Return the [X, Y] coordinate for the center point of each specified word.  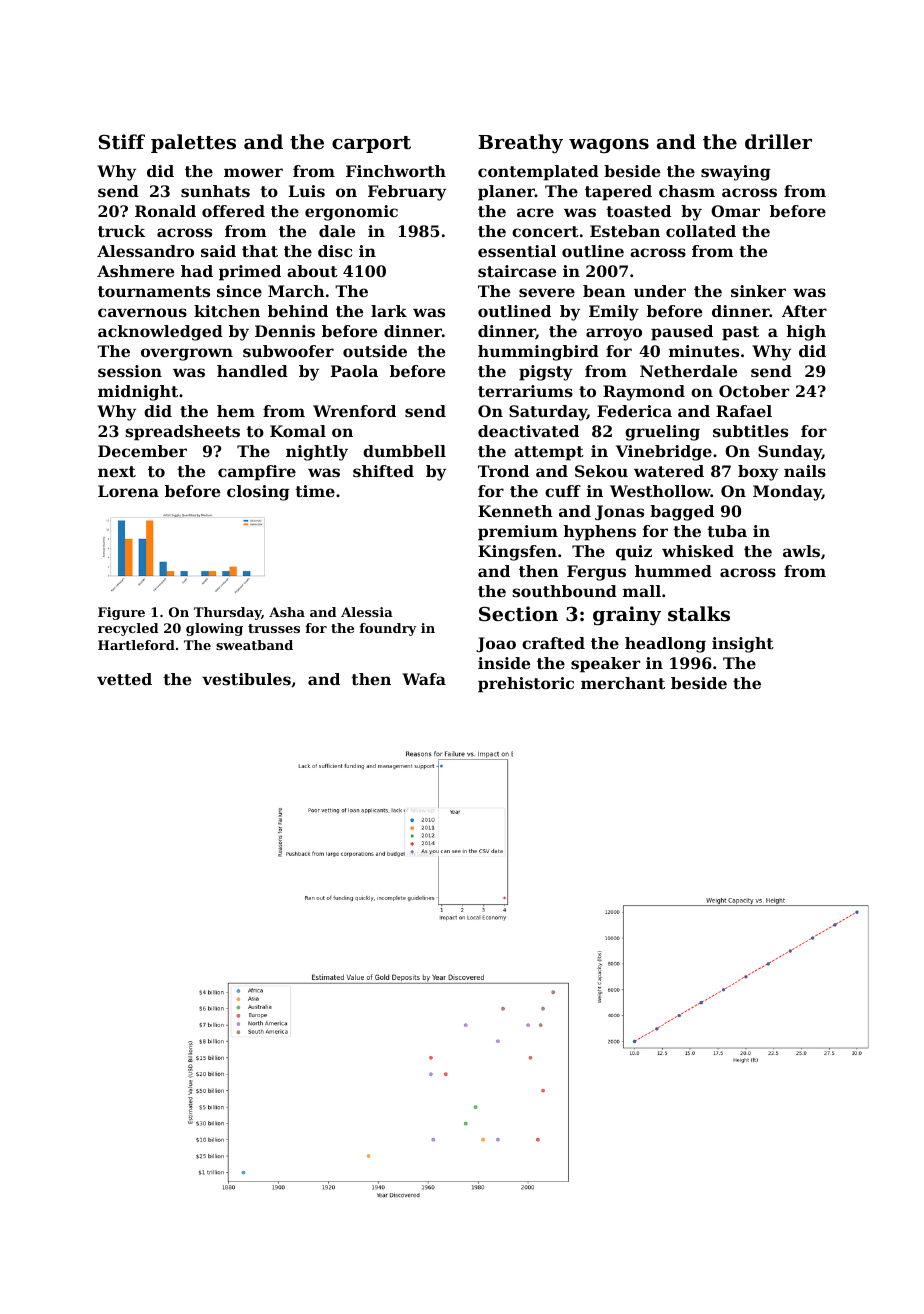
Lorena [128, 491]
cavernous [142, 312]
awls [801, 551]
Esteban [625, 231]
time [315, 491]
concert [545, 231]
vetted [124, 679]
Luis [307, 191]
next [117, 471]
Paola [354, 371]
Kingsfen [517, 553]
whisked [698, 551]
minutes [704, 351]
